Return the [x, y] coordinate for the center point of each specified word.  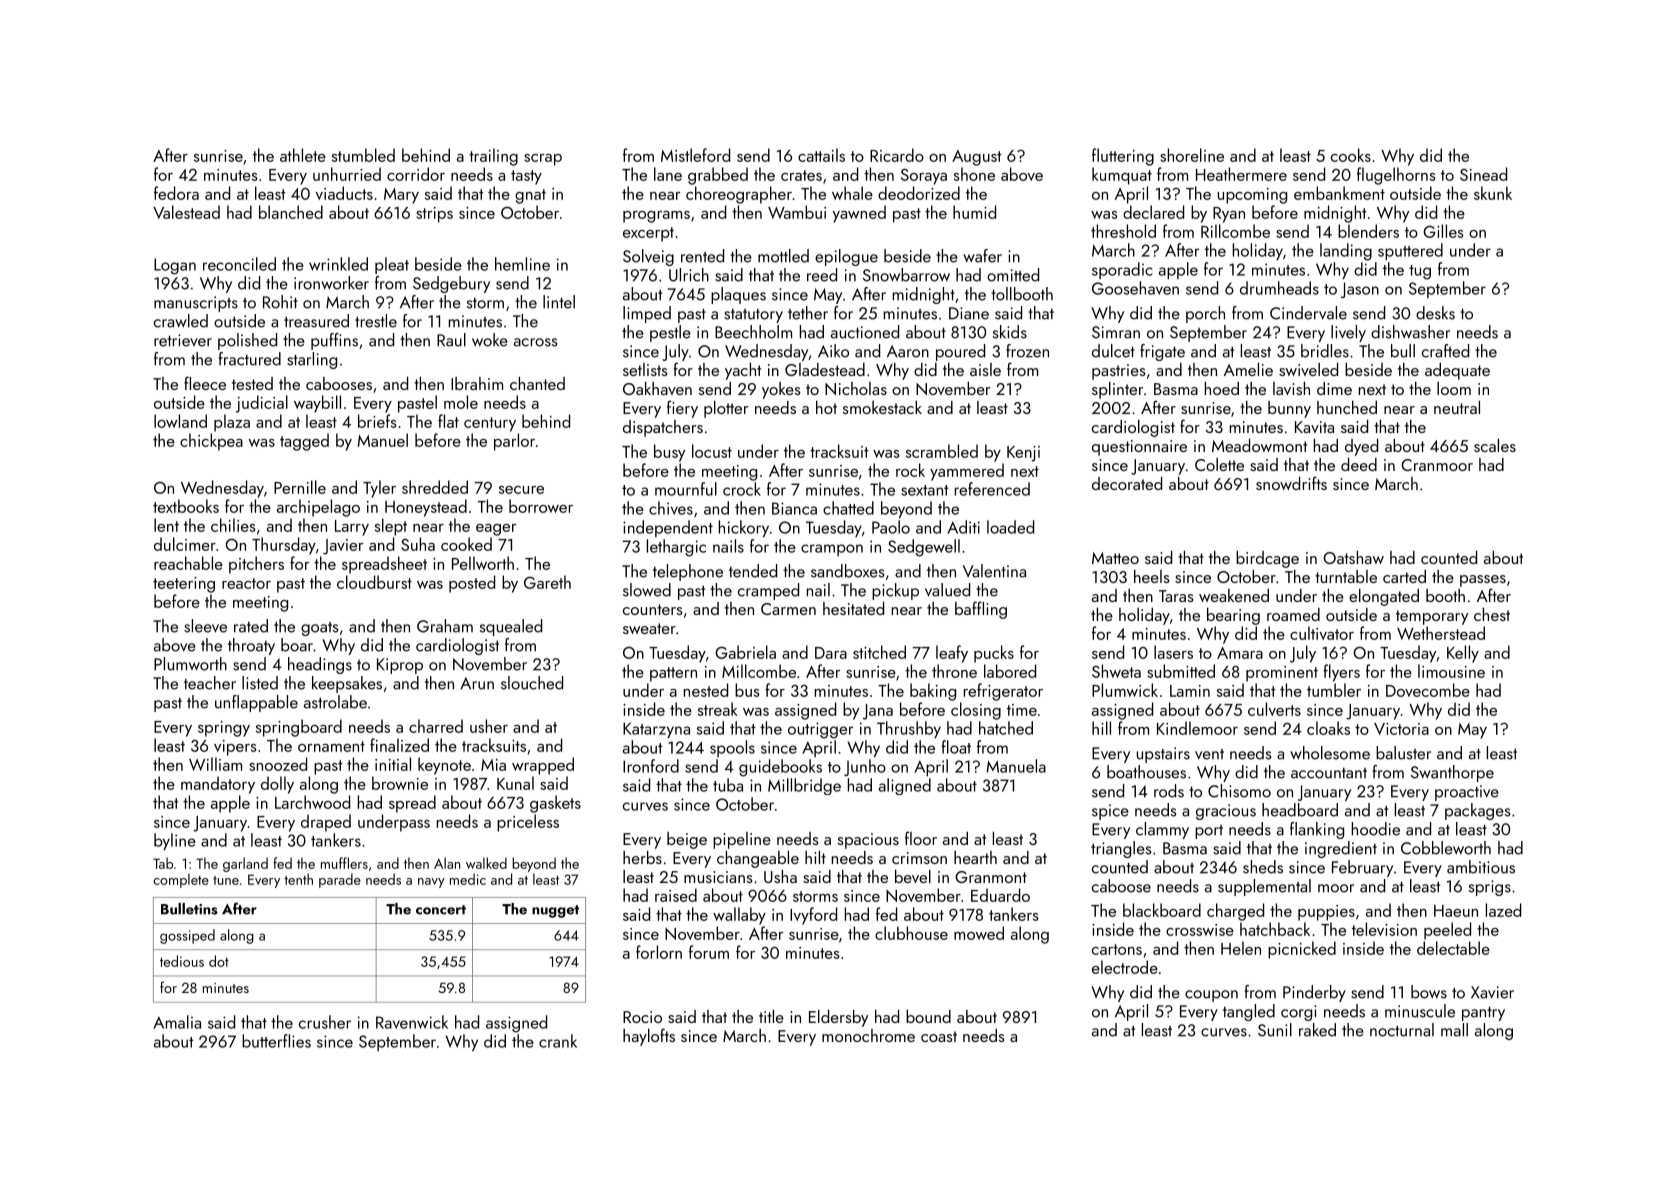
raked [1317, 1030]
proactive [1467, 793]
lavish [1291, 388]
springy [224, 729]
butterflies [276, 1041]
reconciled [239, 264]
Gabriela [745, 652]
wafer [982, 256]
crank [558, 1041]
